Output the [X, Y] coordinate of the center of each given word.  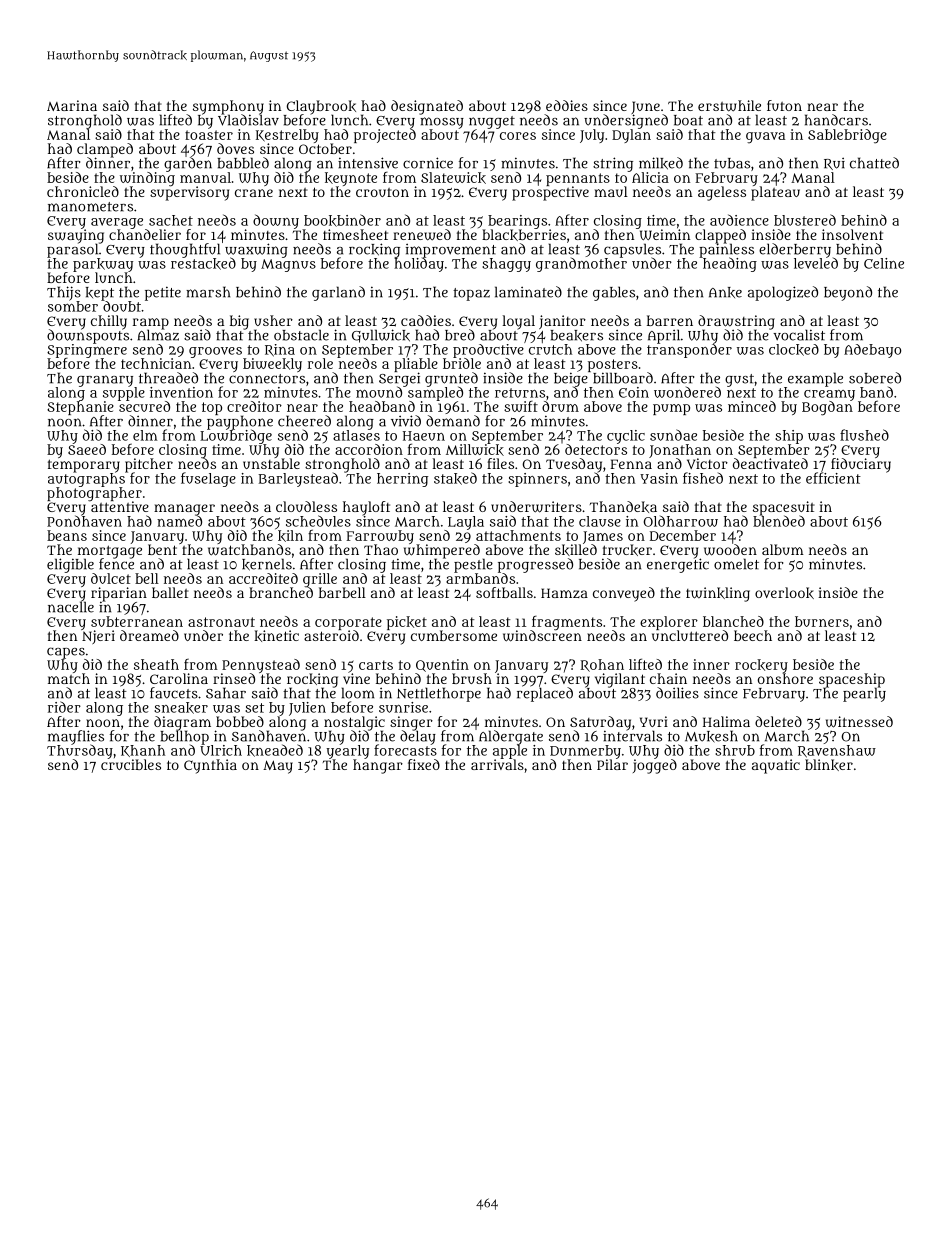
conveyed [624, 594]
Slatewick [453, 178]
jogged [655, 766]
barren [670, 320]
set [254, 708]
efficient [833, 478]
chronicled [83, 191]
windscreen [542, 636]
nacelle [71, 607]
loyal [519, 322]
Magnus [288, 265]
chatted [874, 163]
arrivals [497, 764]
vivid [406, 421]
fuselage [208, 479]
